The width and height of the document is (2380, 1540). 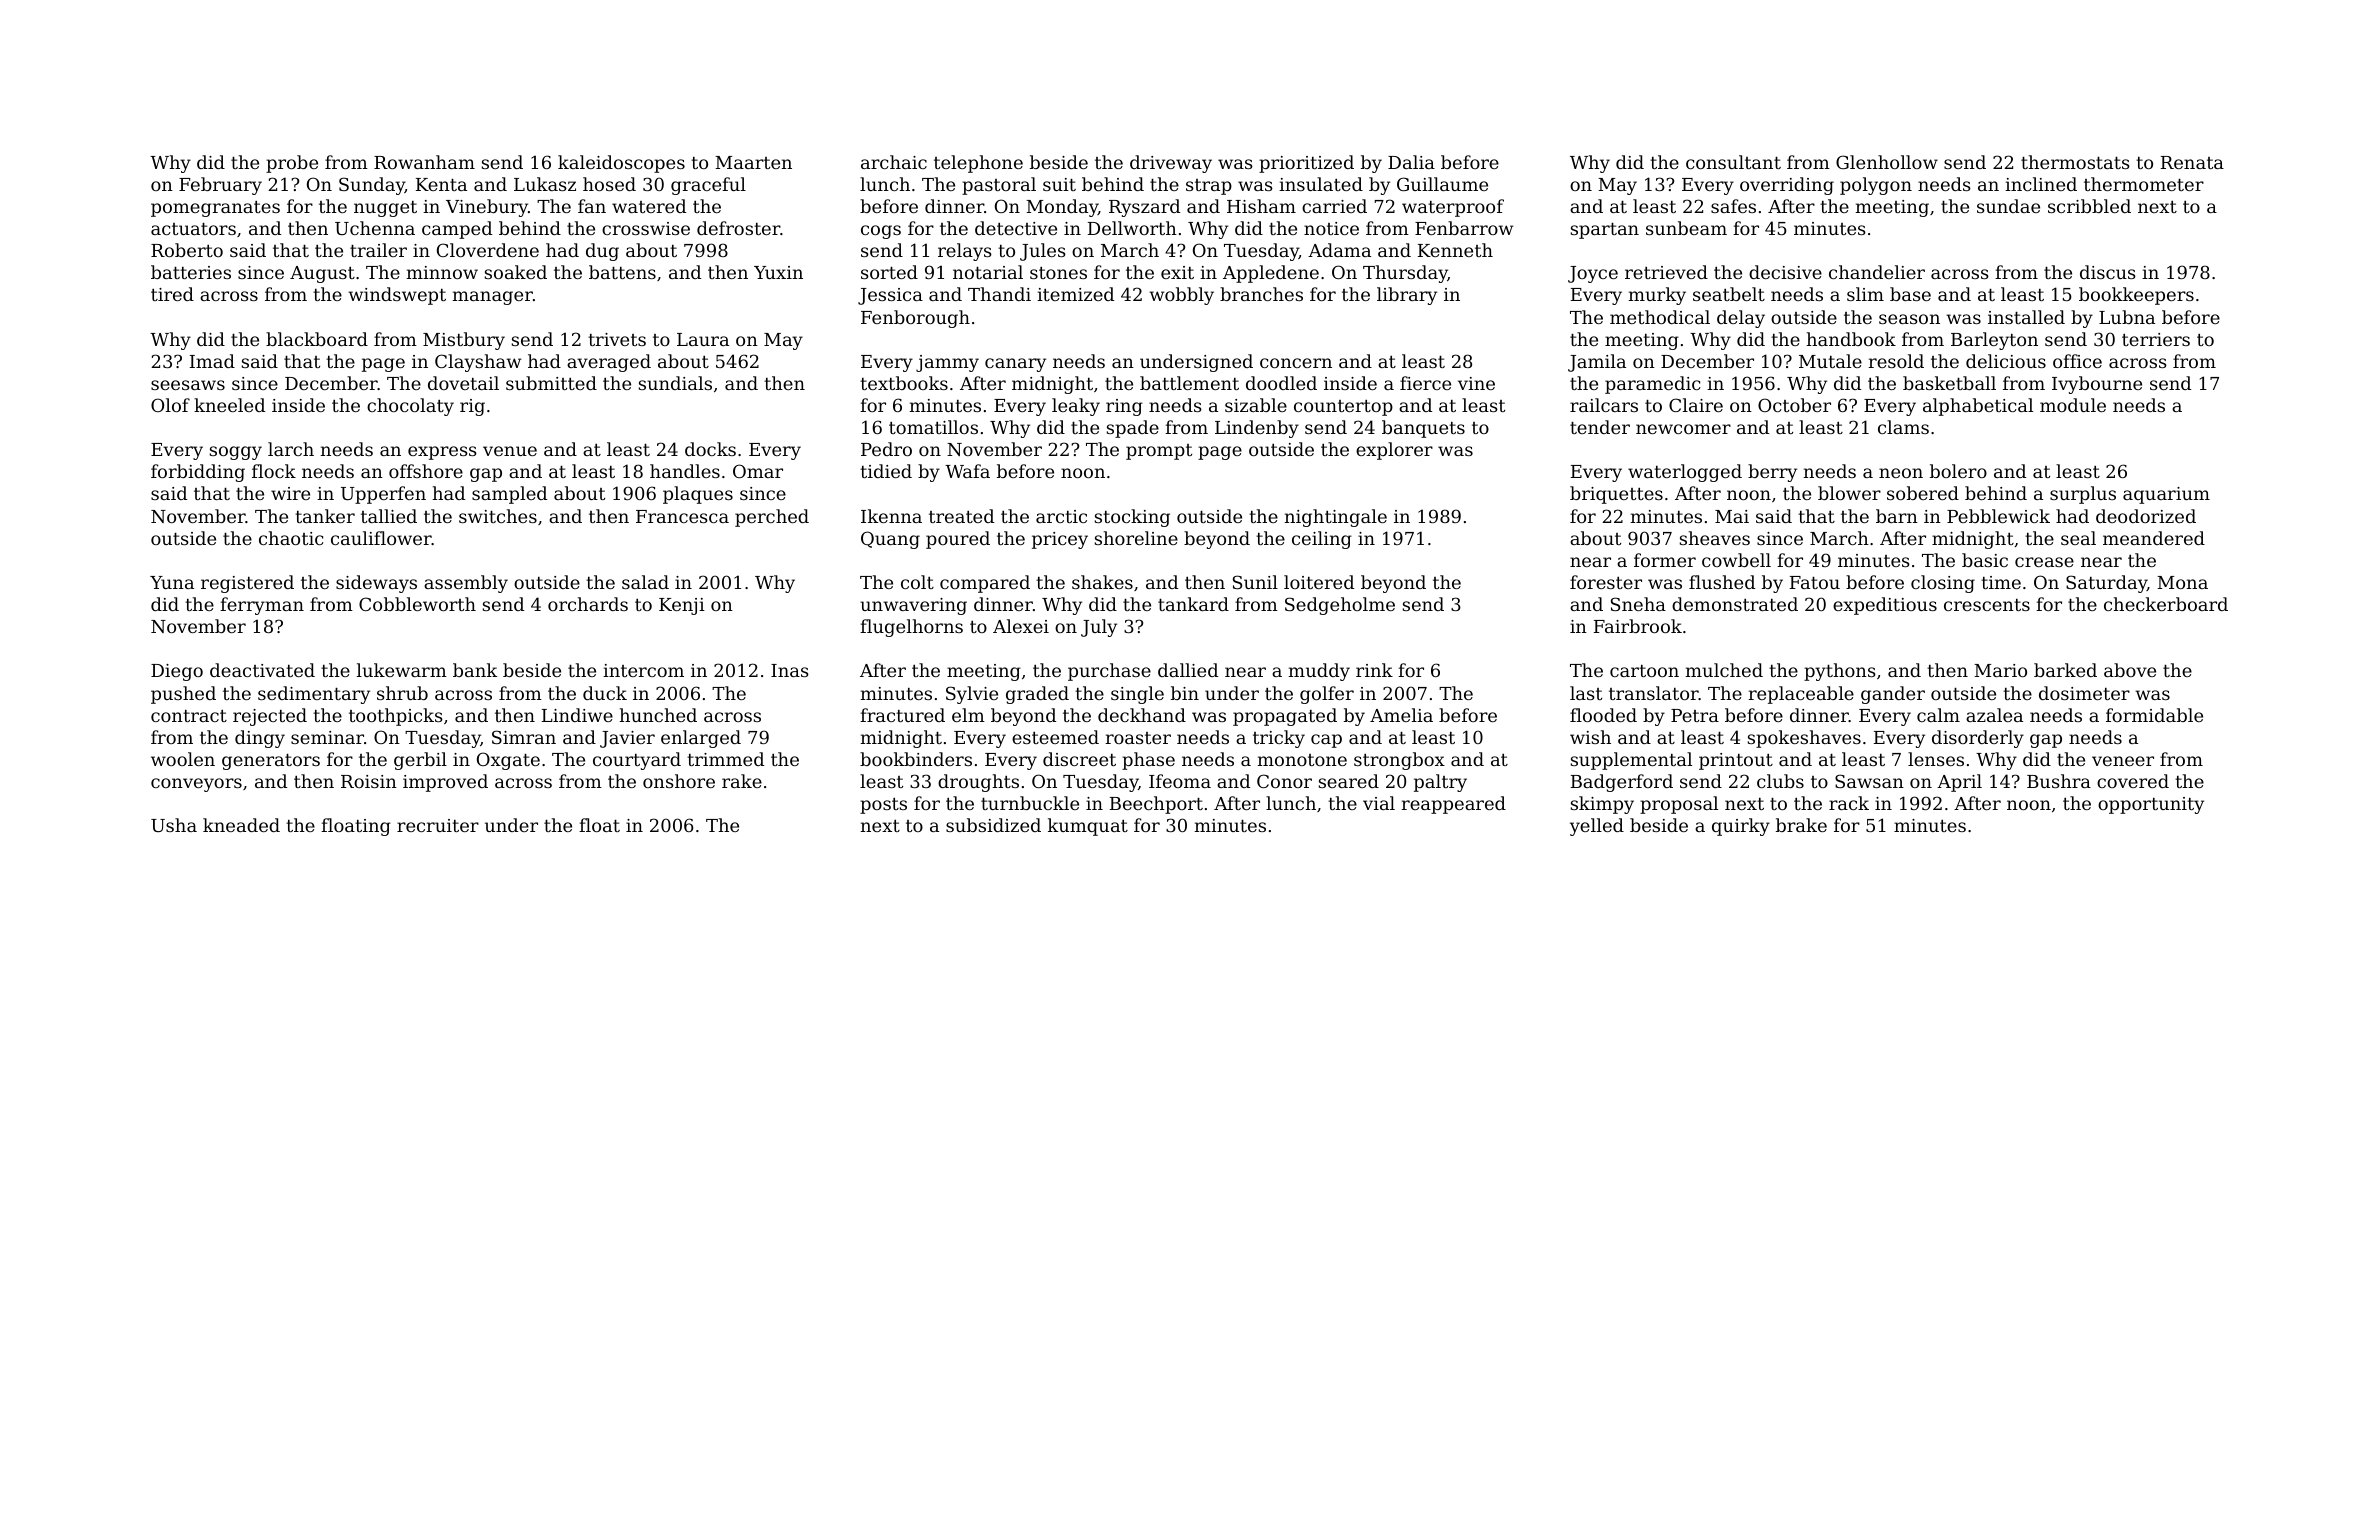 I want to click on offshore, so click(x=426, y=471).
